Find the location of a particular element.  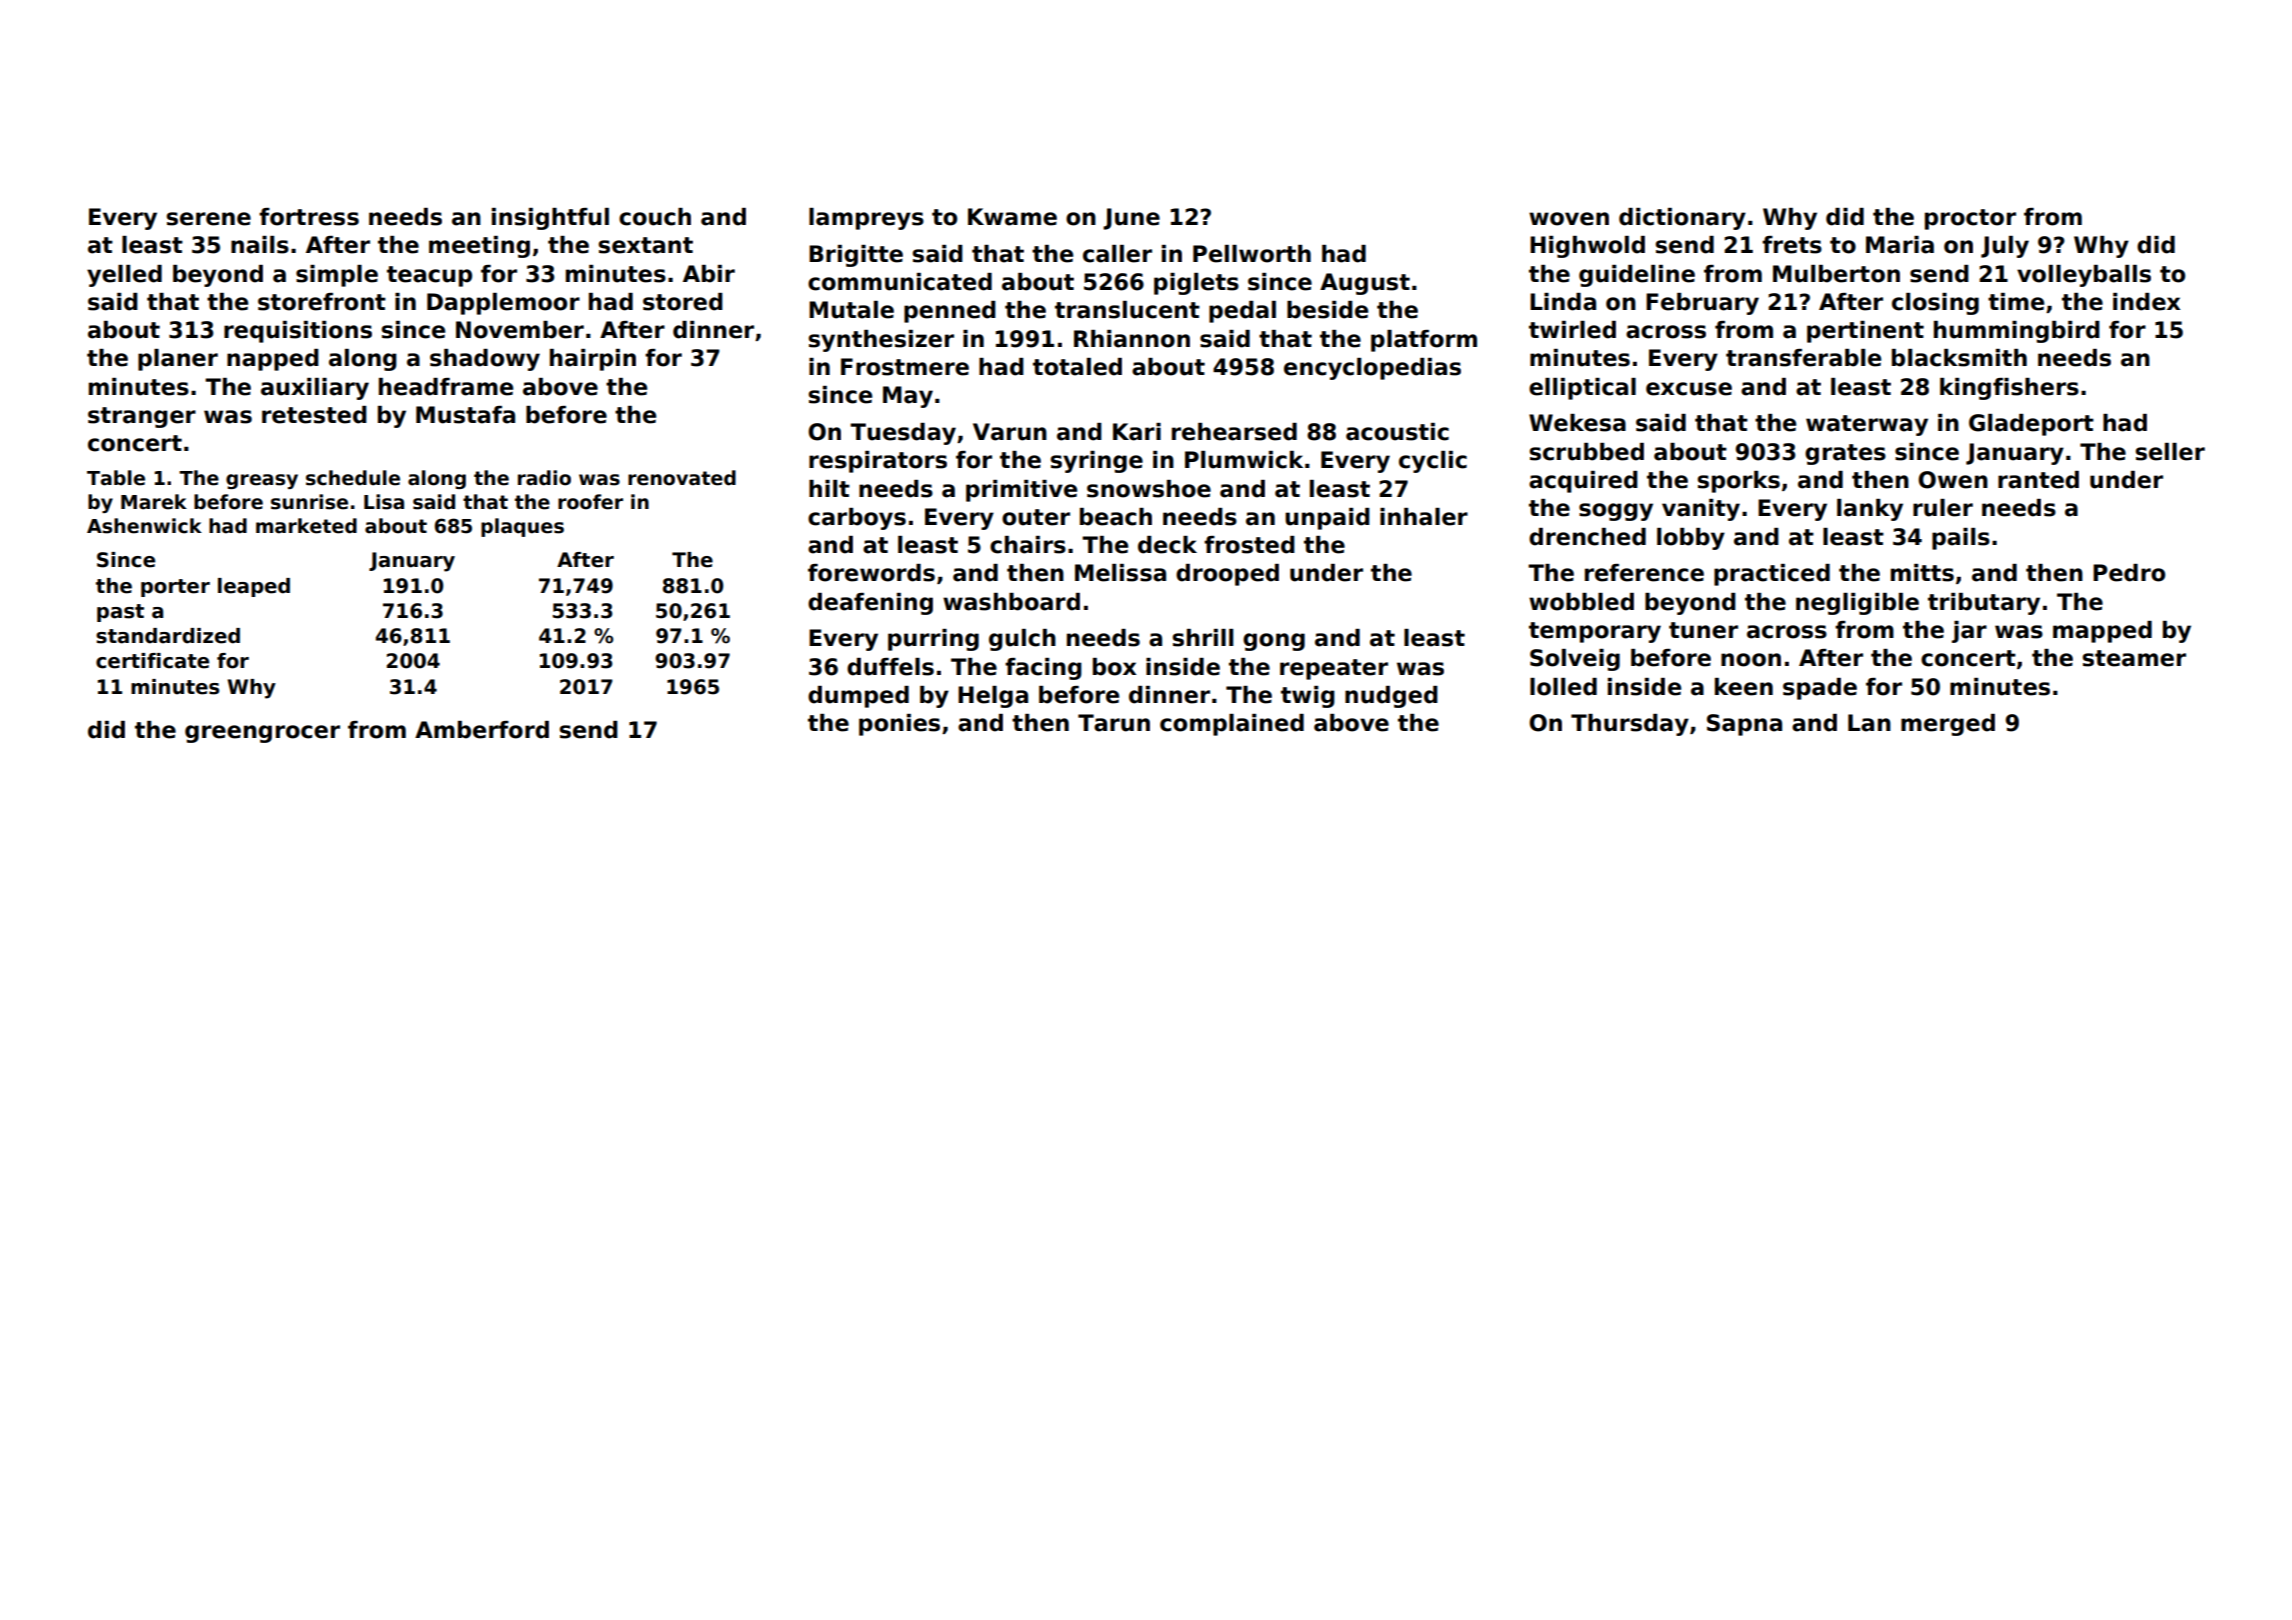

Ashenwick is located at coordinates (144, 526).
